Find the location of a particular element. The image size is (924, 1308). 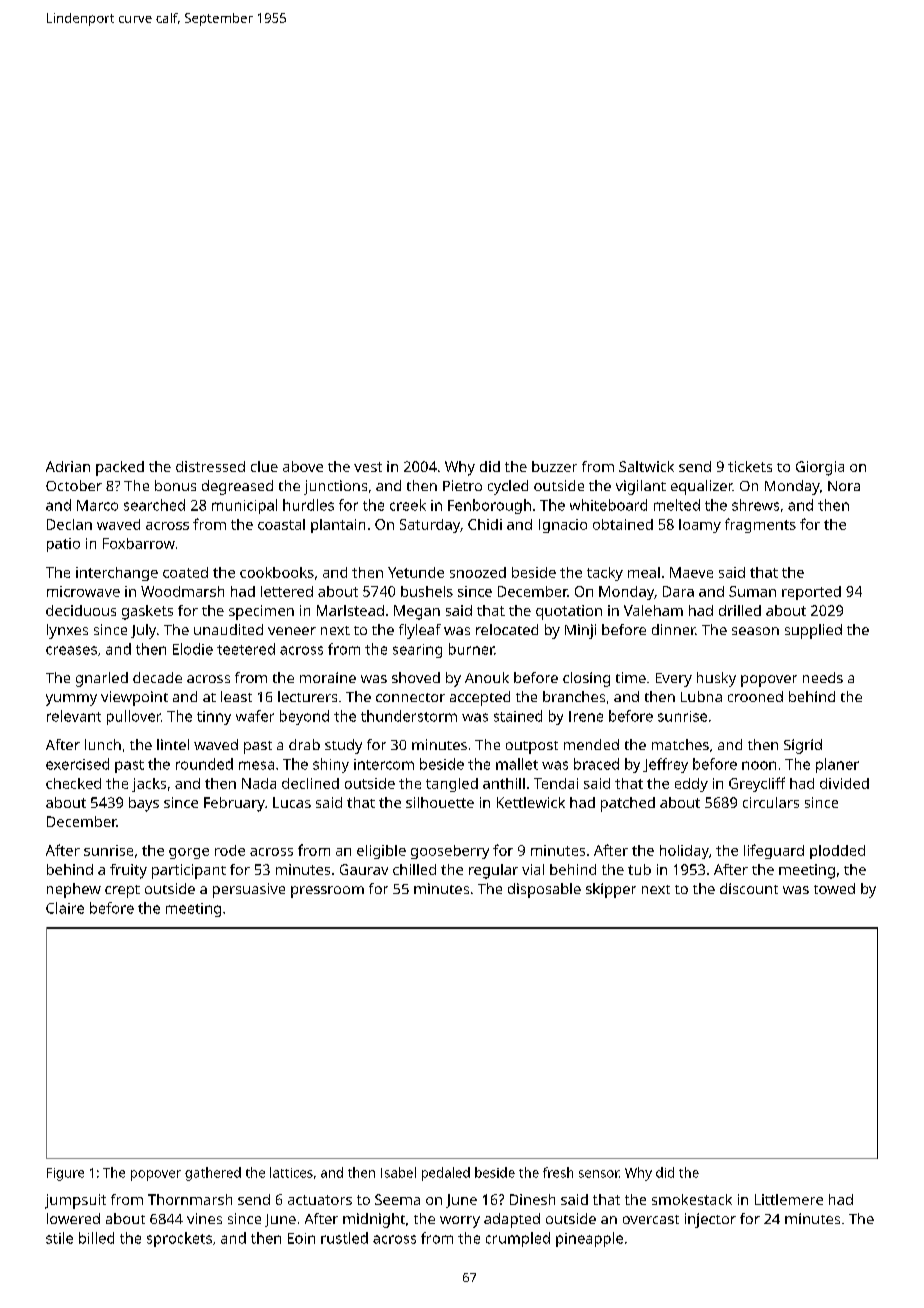

Giorgia is located at coordinates (820, 468).
